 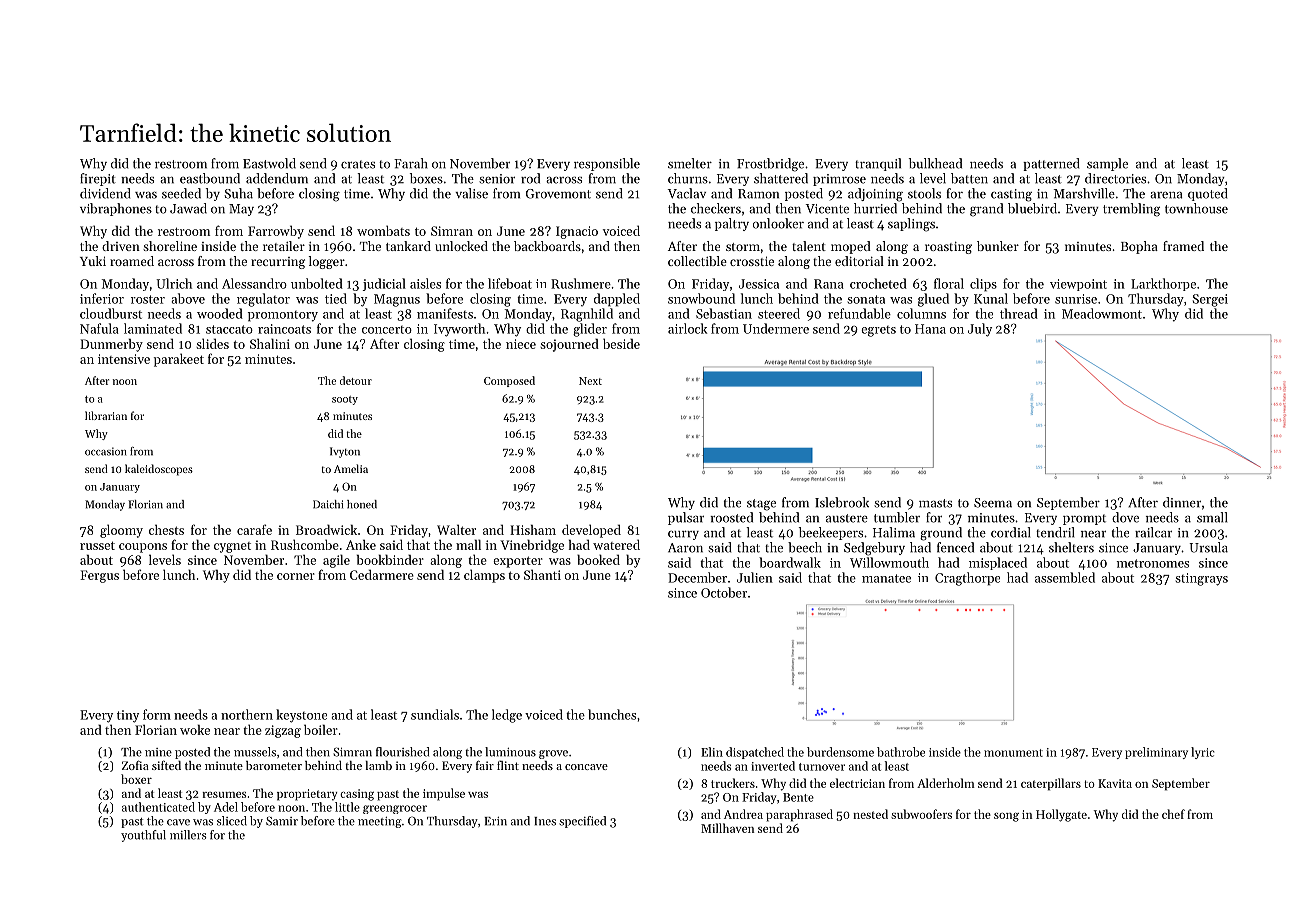 What do you see at coordinates (967, 579) in the page?
I see `Cragthorpe` at bounding box center [967, 579].
